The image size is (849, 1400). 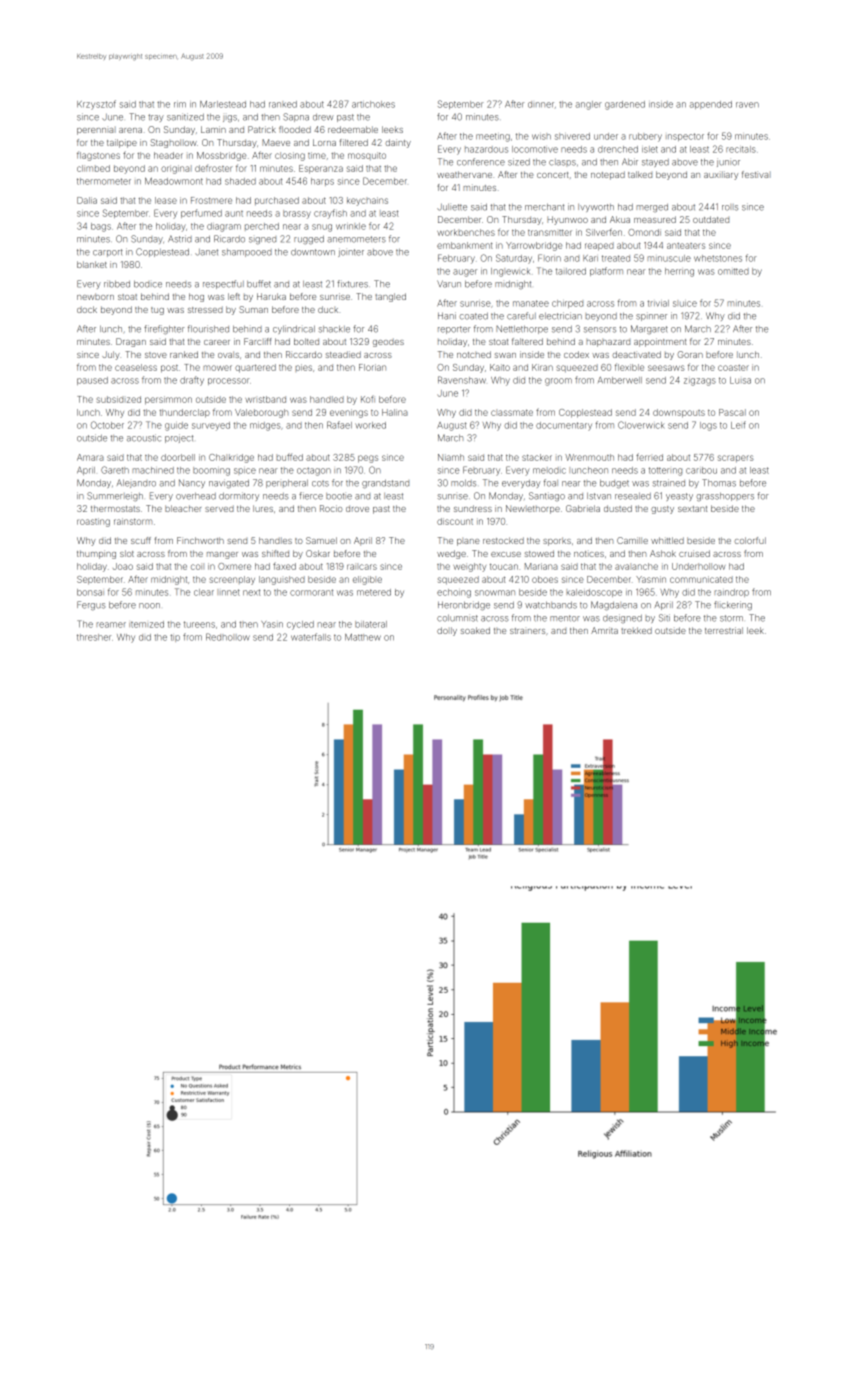 What do you see at coordinates (651, 317) in the page?
I see `spinner` at bounding box center [651, 317].
